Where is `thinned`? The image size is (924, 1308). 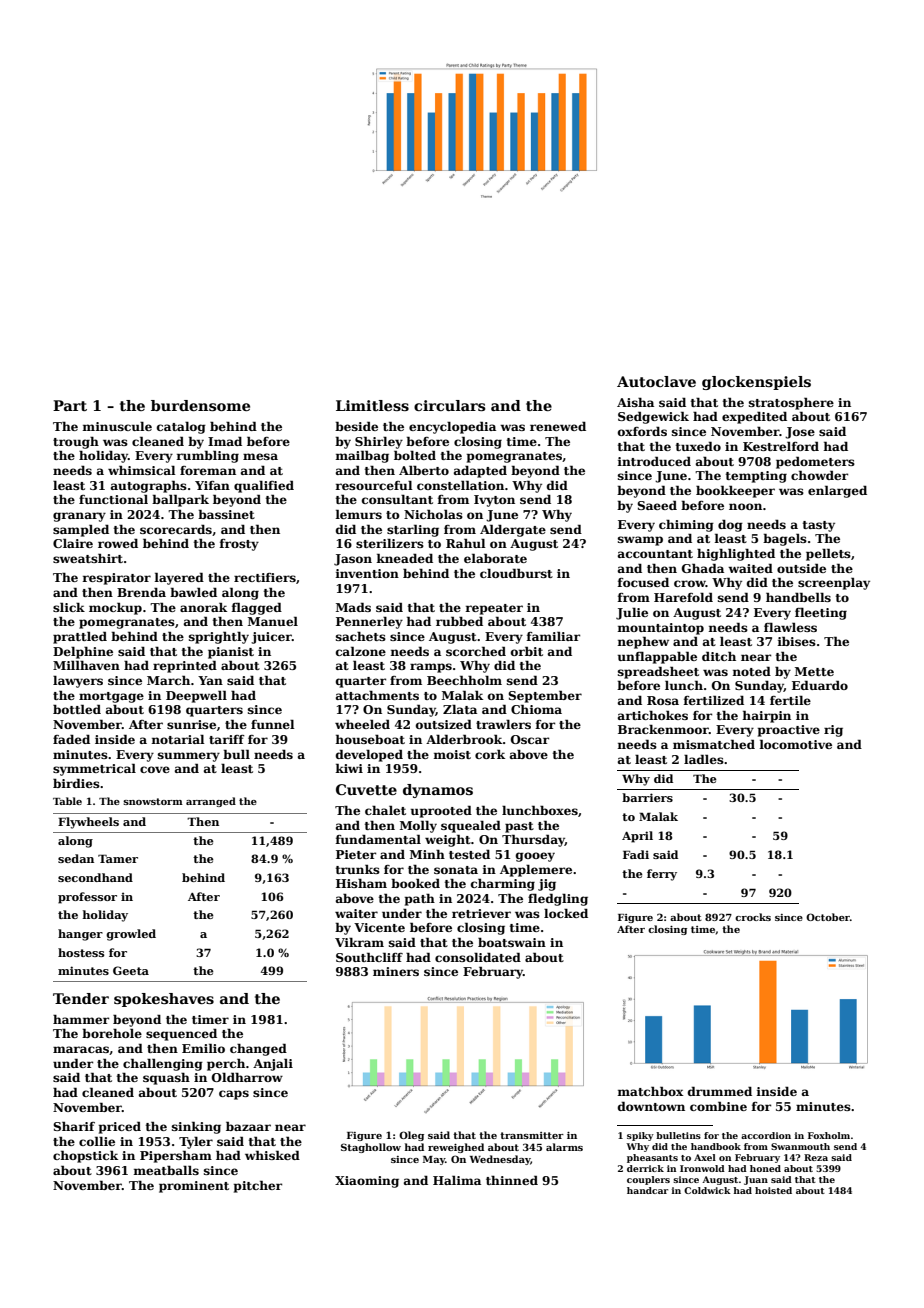 thinned is located at coordinates (512, 1180).
